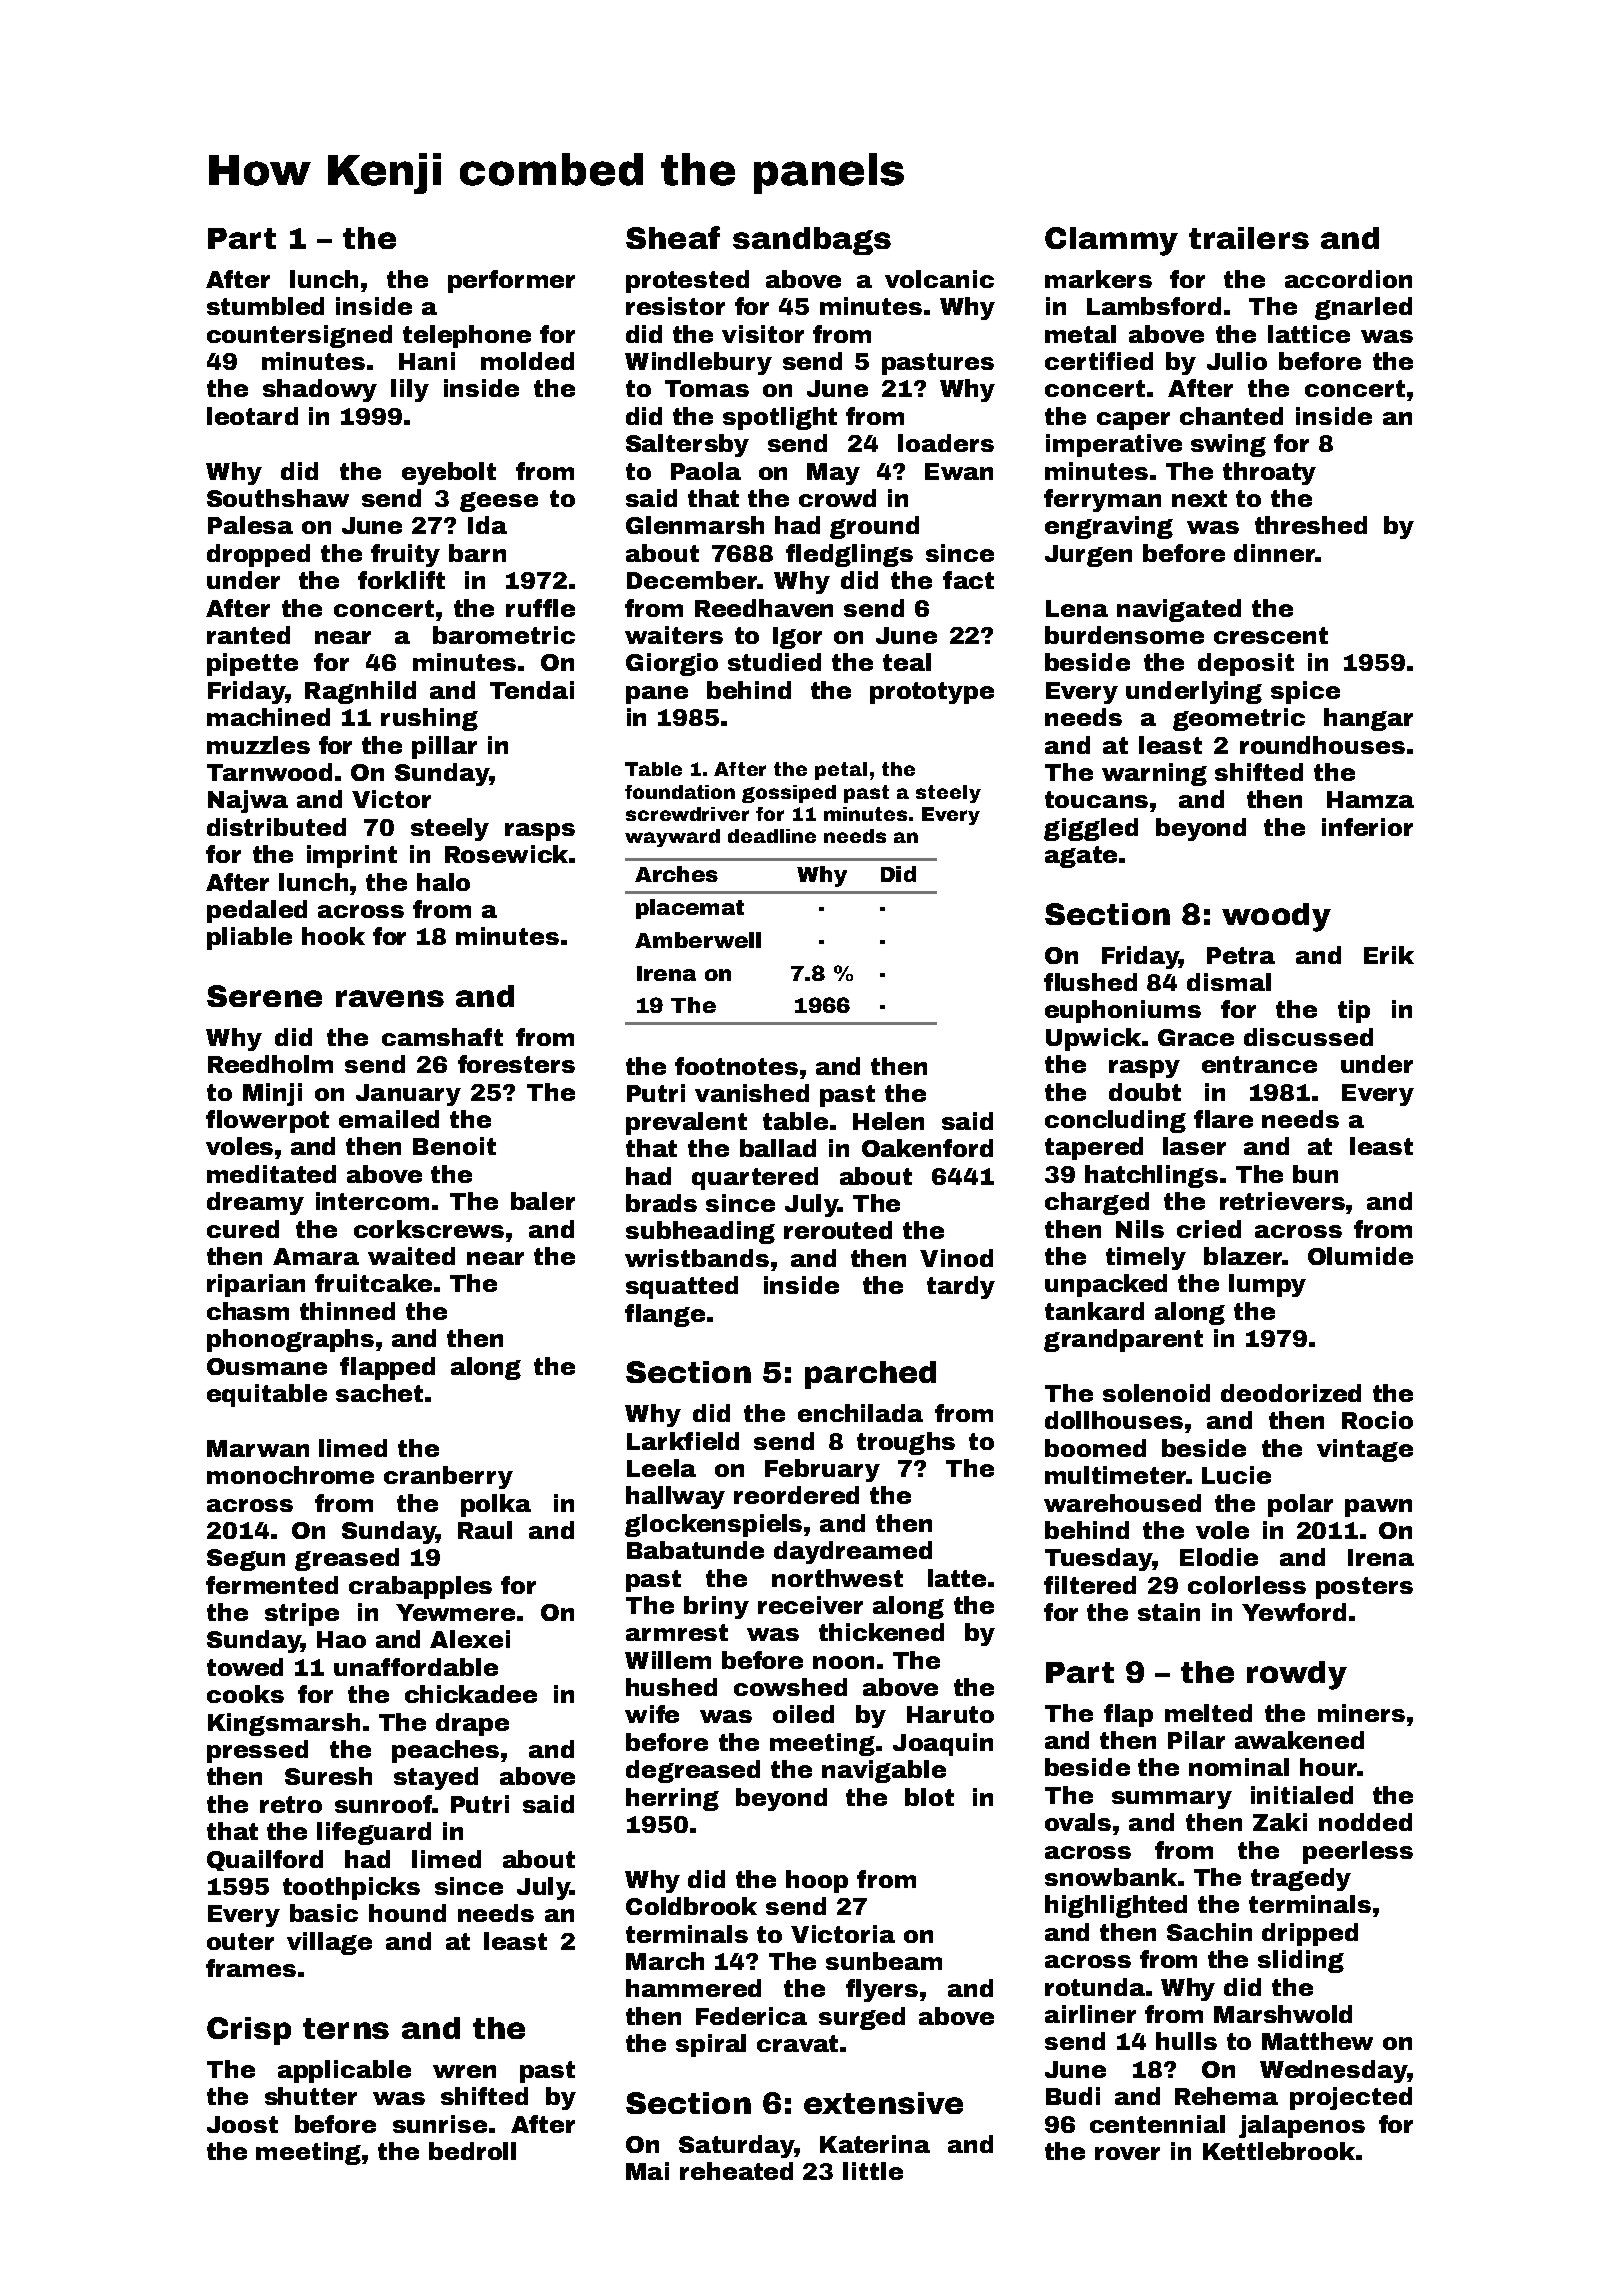 The height and width of the document is (2292, 1620). I want to click on Rocio, so click(1377, 1420).
